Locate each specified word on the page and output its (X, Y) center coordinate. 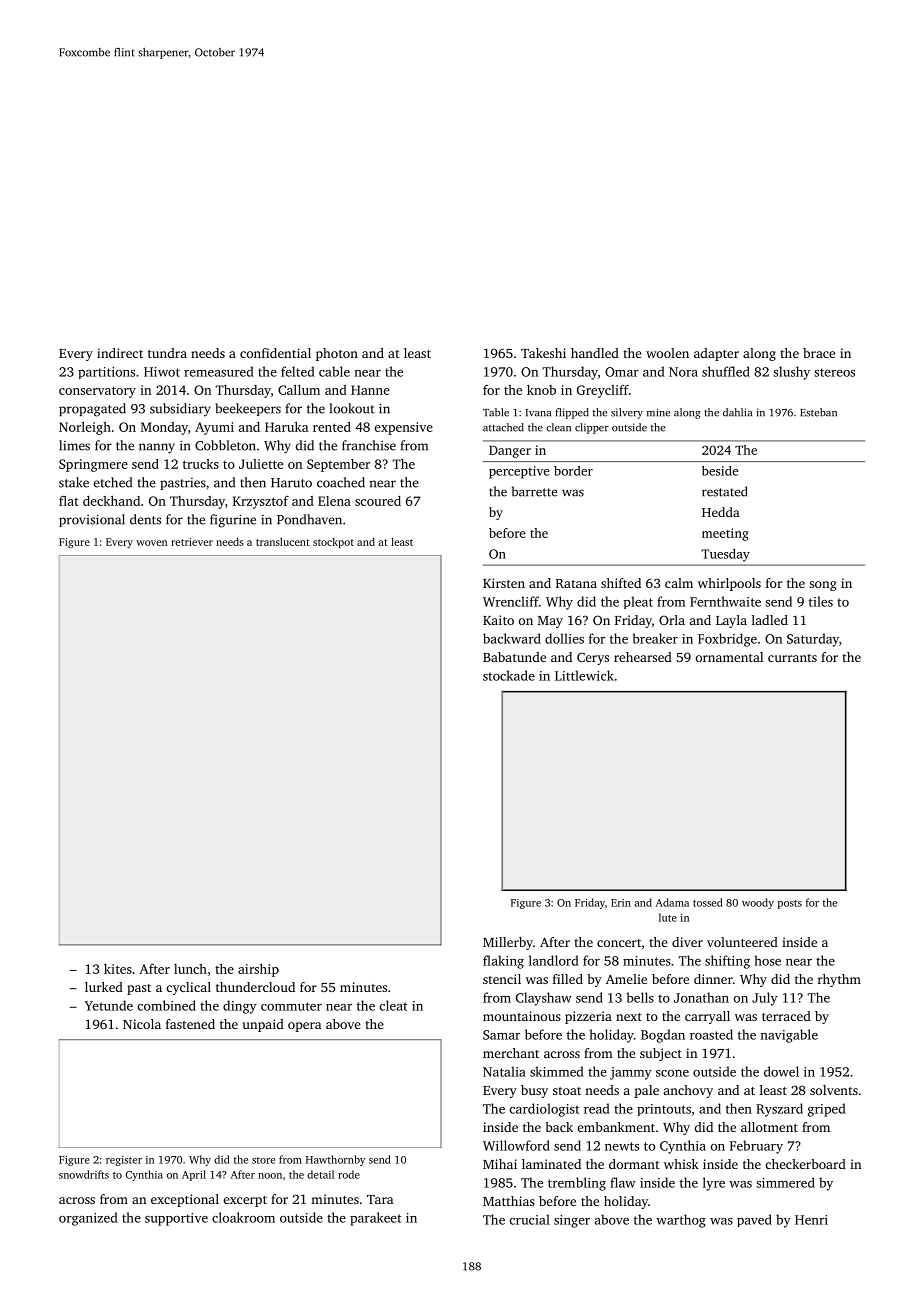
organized (88, 1219)
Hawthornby (335, 1160)
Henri (811, 1220)
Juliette (261, 464)
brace (819, 353)
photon (337, 354)
